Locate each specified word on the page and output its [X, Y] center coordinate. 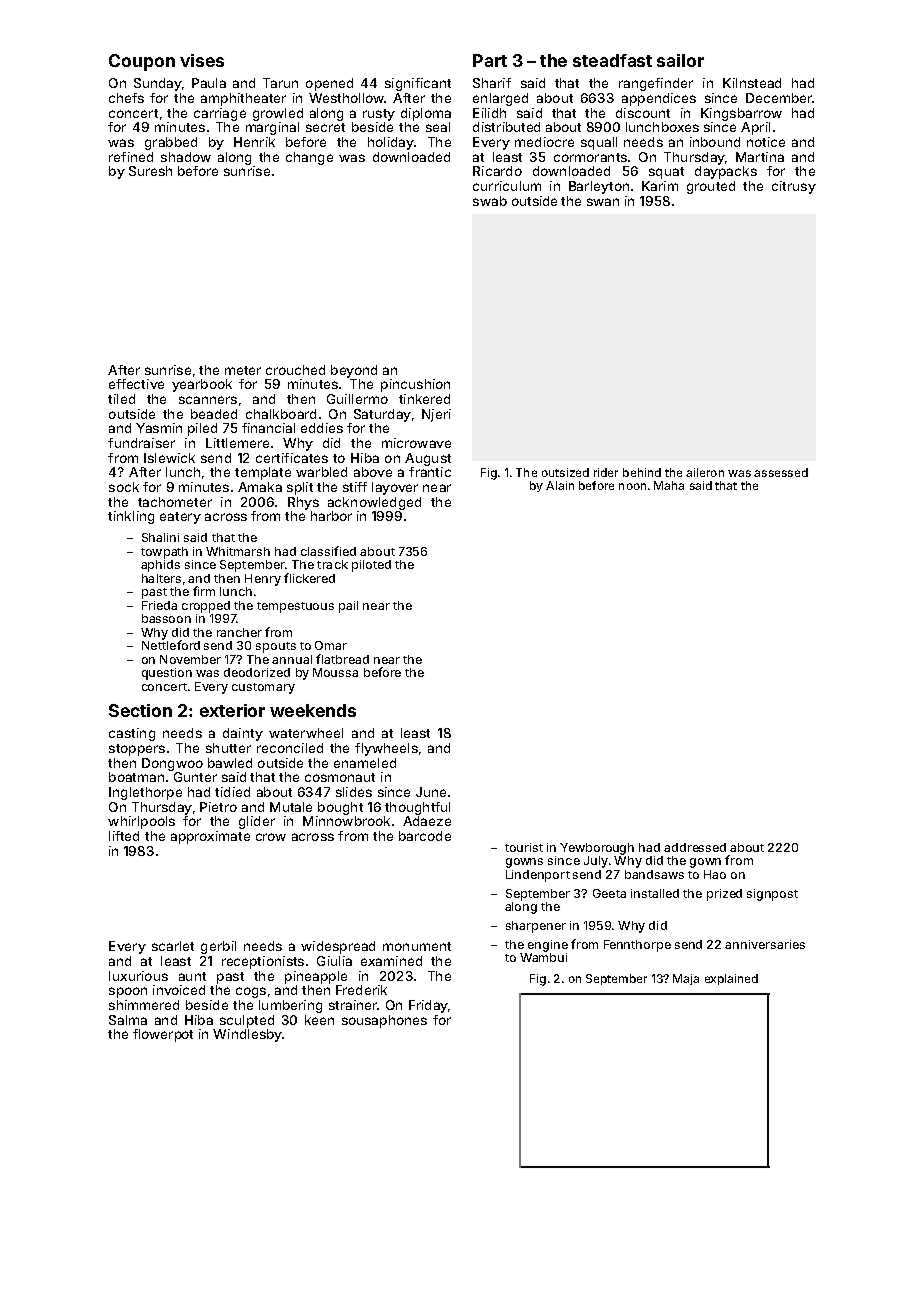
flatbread [342, 659]
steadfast [612, 60]
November [190, 659]
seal [438, 127]
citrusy [794, 187]
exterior [232, 710]
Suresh [150, 171]
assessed [781, 472]
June [431, 792]
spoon [128, 992]
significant [418, 84]
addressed [695, 847]
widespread [338, 947]
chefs [126, 98]
